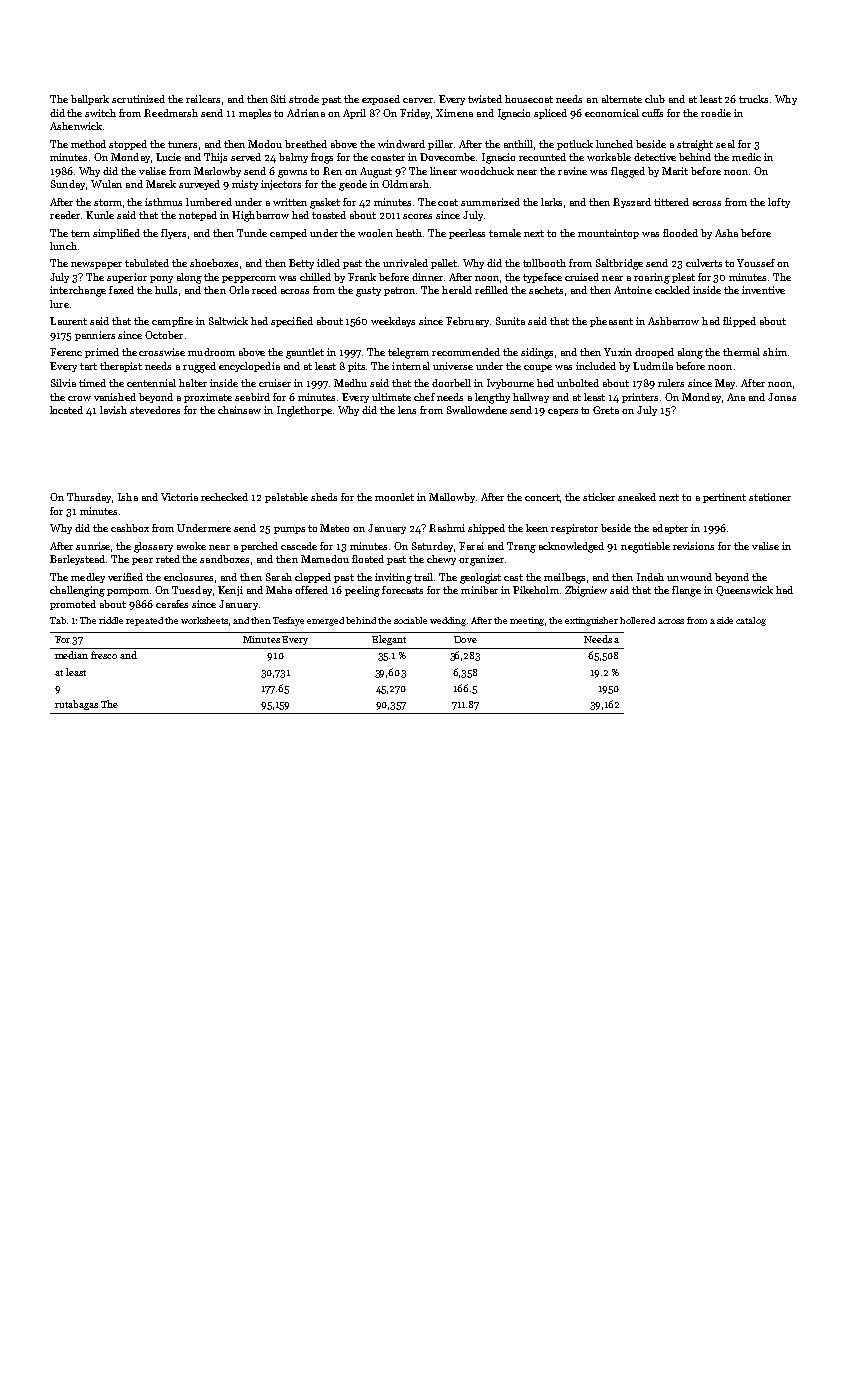 The image size is (849, 1400). Describe the element at coordinates (128, 497) in the document. I see `Isha` at that location.
